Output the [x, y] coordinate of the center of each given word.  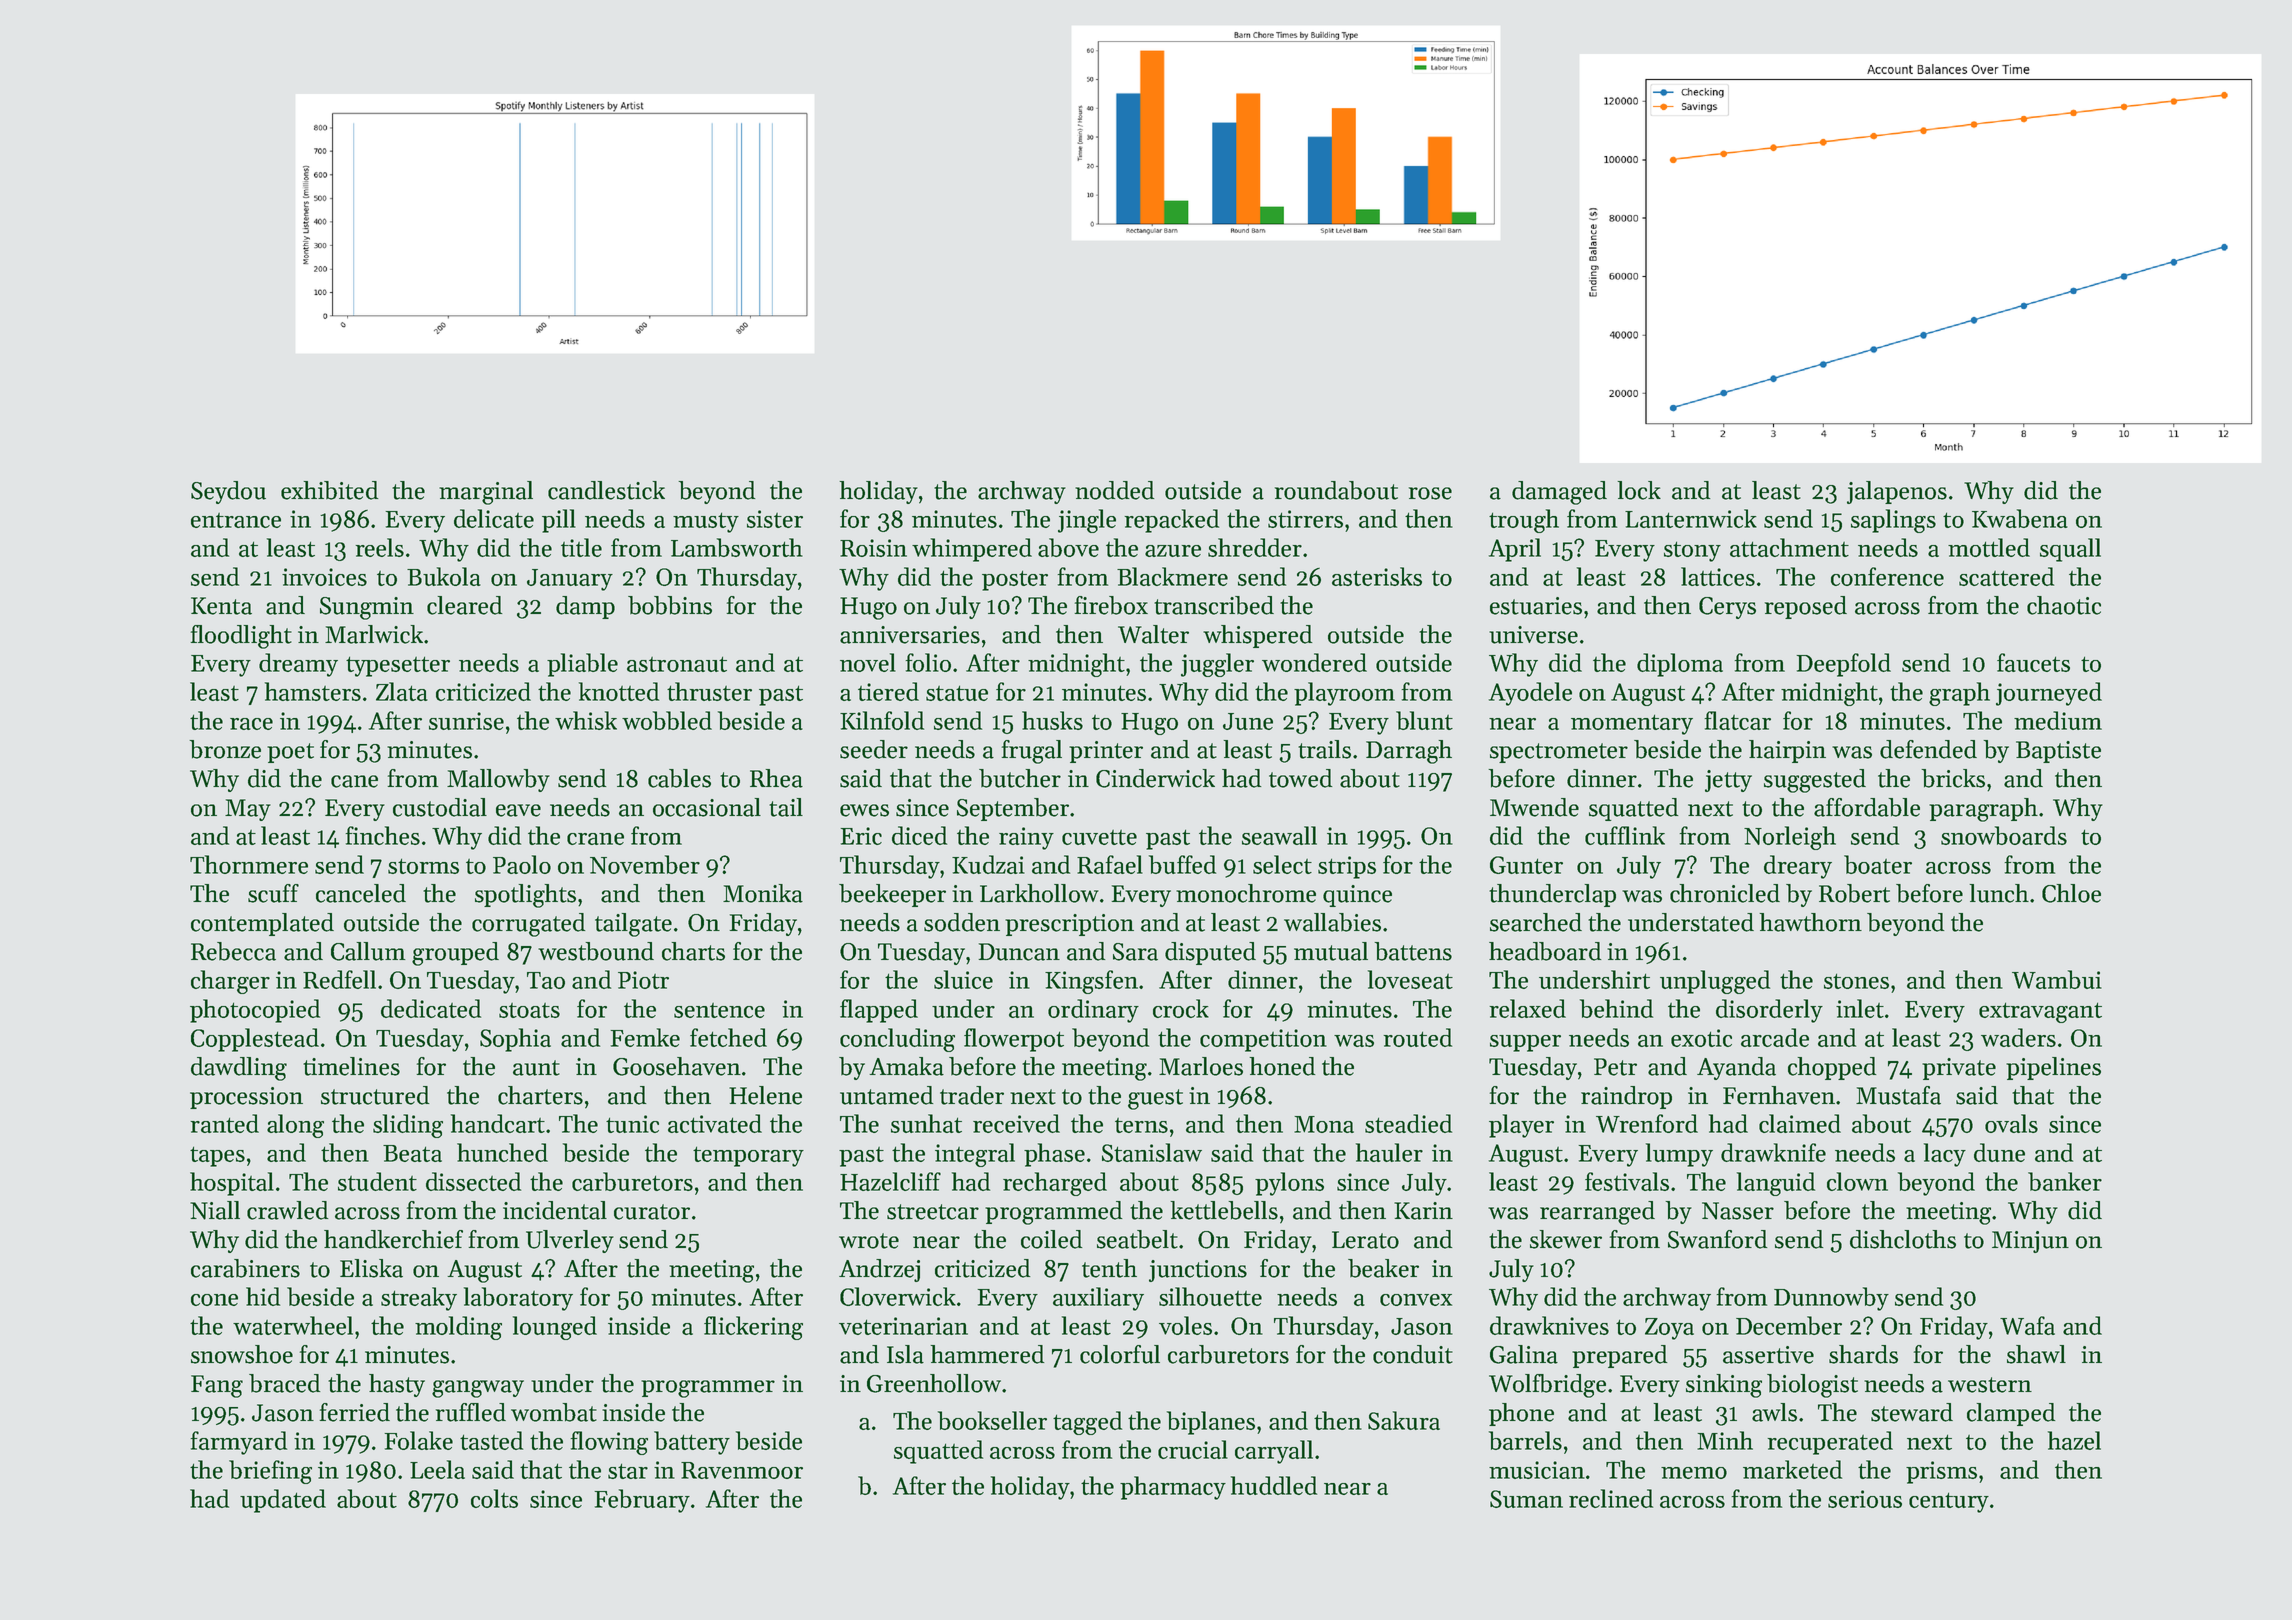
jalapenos [1897, 492]
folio [928, 662]
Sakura [1404, 1420]
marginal [486, 493]
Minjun [2030, 1242]
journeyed [2049, 694]
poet [290, 753]
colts [494, 1498]
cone [214, 1300]
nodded [1114, 490]
